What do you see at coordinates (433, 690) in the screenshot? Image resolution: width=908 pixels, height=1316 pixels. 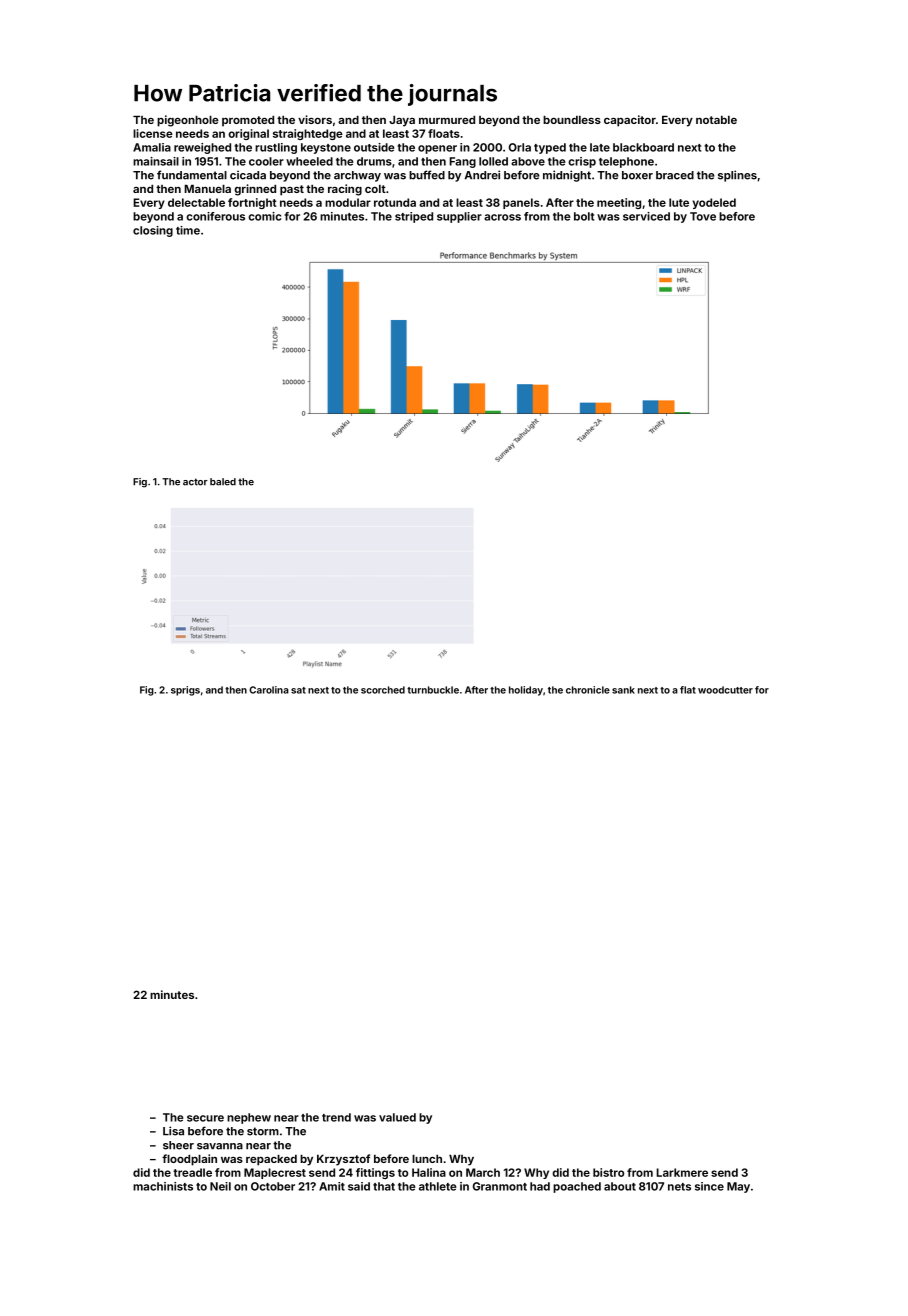 I see `turnbuckle` at bounding box center [433, 690].
